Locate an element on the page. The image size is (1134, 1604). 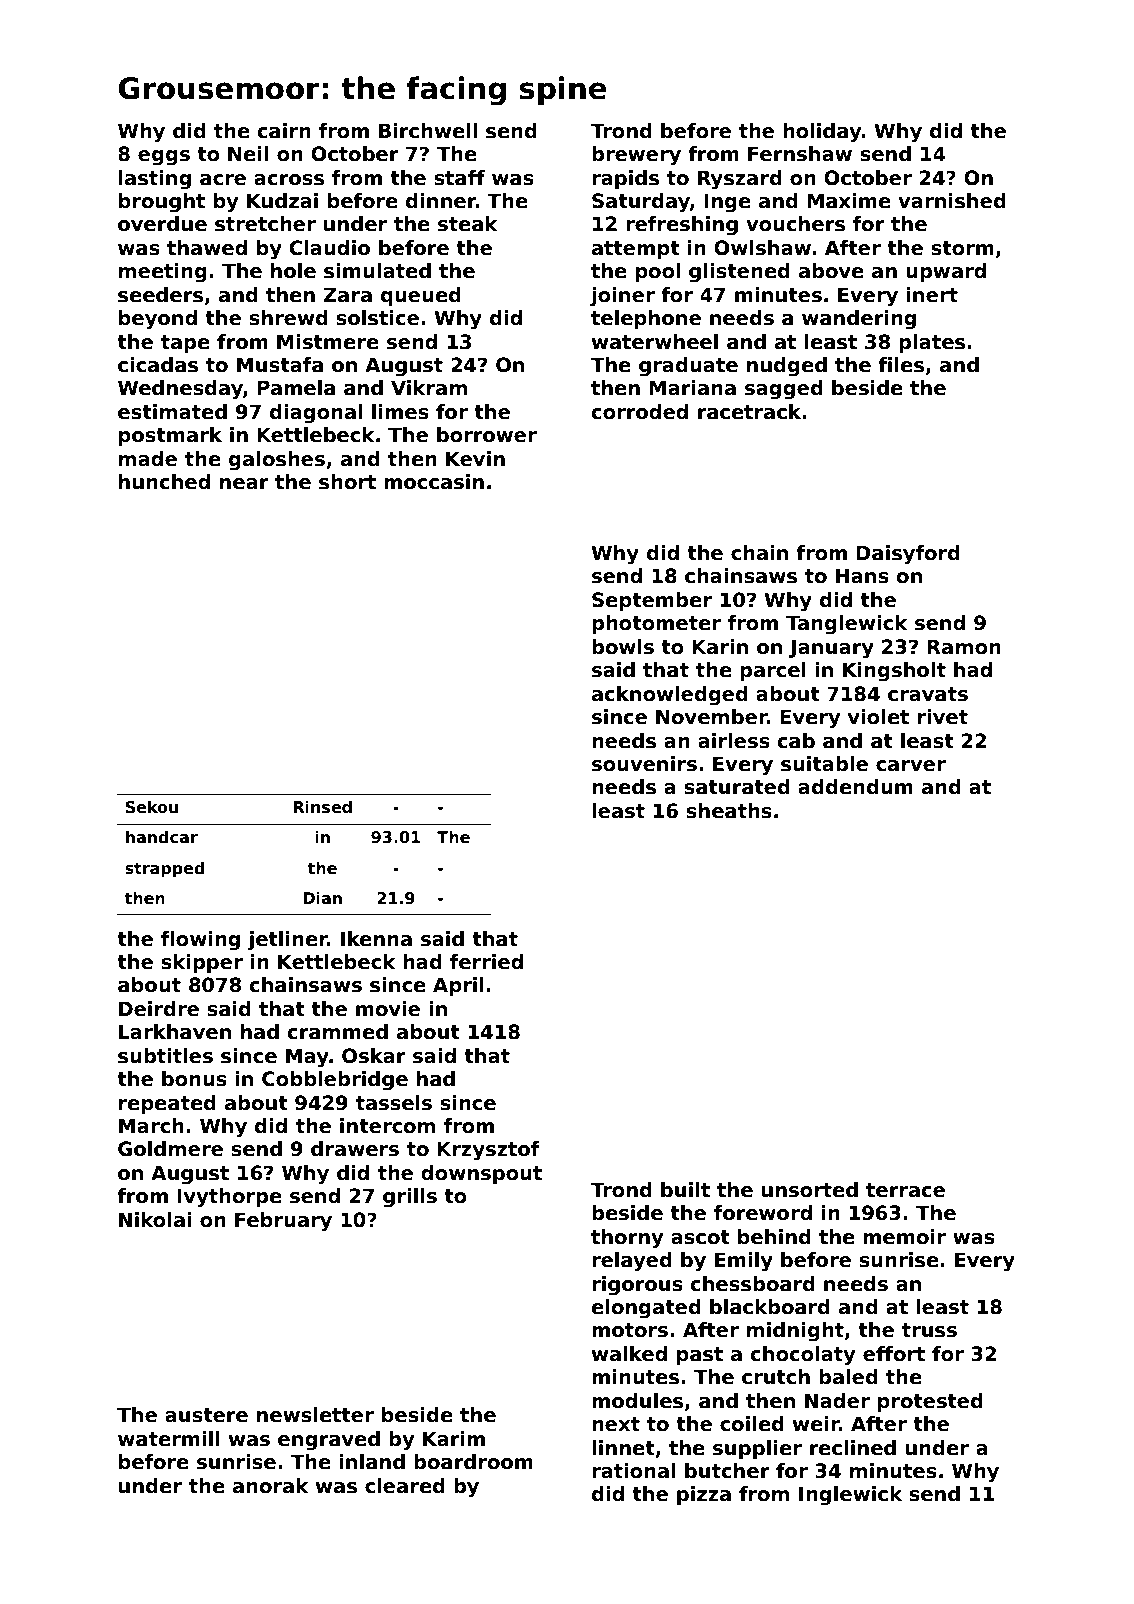
pizza is located at coordinates (704, 1495).
